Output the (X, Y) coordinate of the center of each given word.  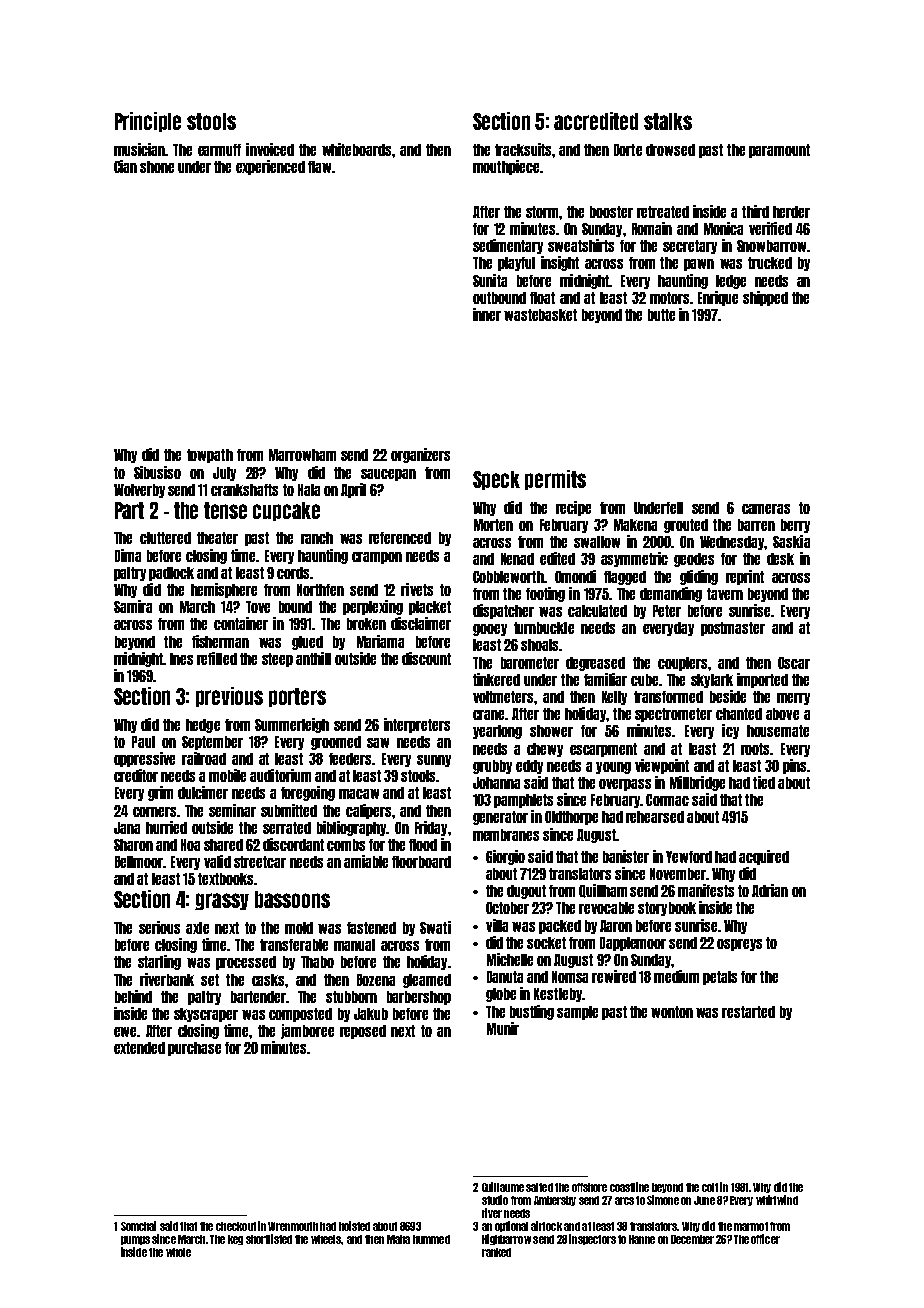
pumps (135, 1240)
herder (791, 212)
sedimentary (508, 246)
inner (487, 314)
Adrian (770, 890)
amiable (366, 861)
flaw (319, 167)
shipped (765, 298)
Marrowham (302, 455)
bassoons (292, 899)
